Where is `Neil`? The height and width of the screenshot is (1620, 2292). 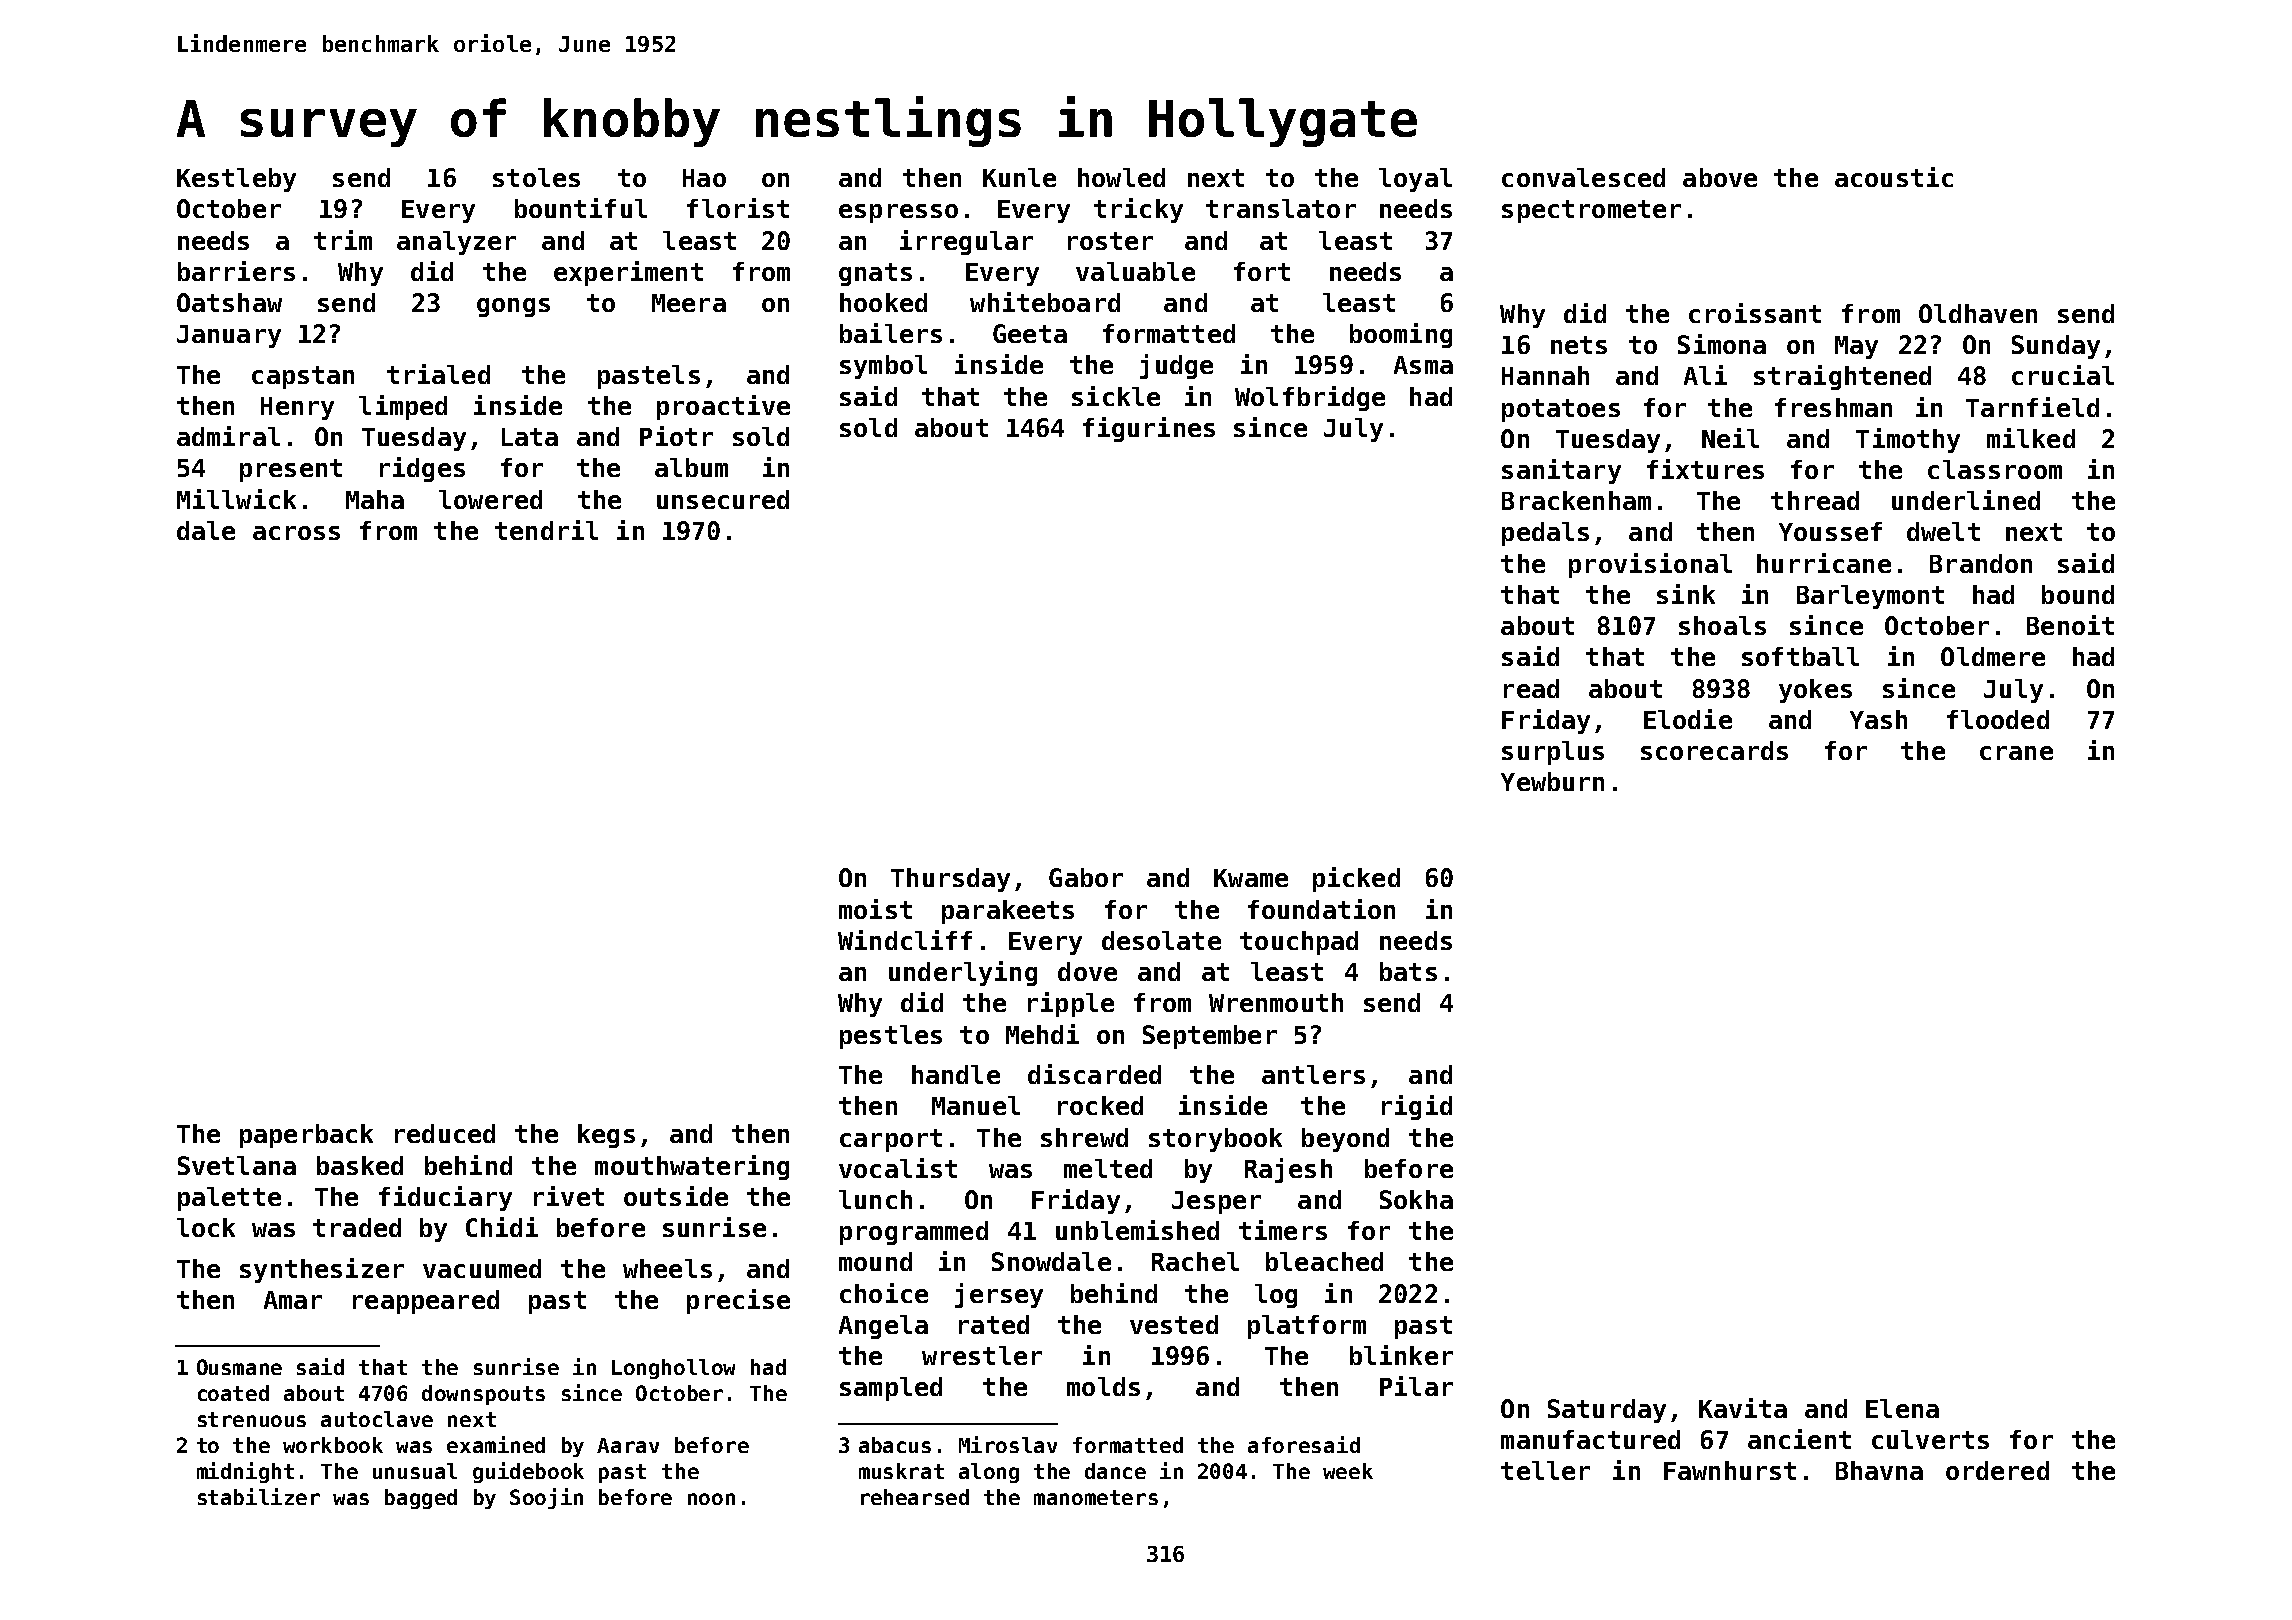 Neil is located at coordinates (1730, 438).
